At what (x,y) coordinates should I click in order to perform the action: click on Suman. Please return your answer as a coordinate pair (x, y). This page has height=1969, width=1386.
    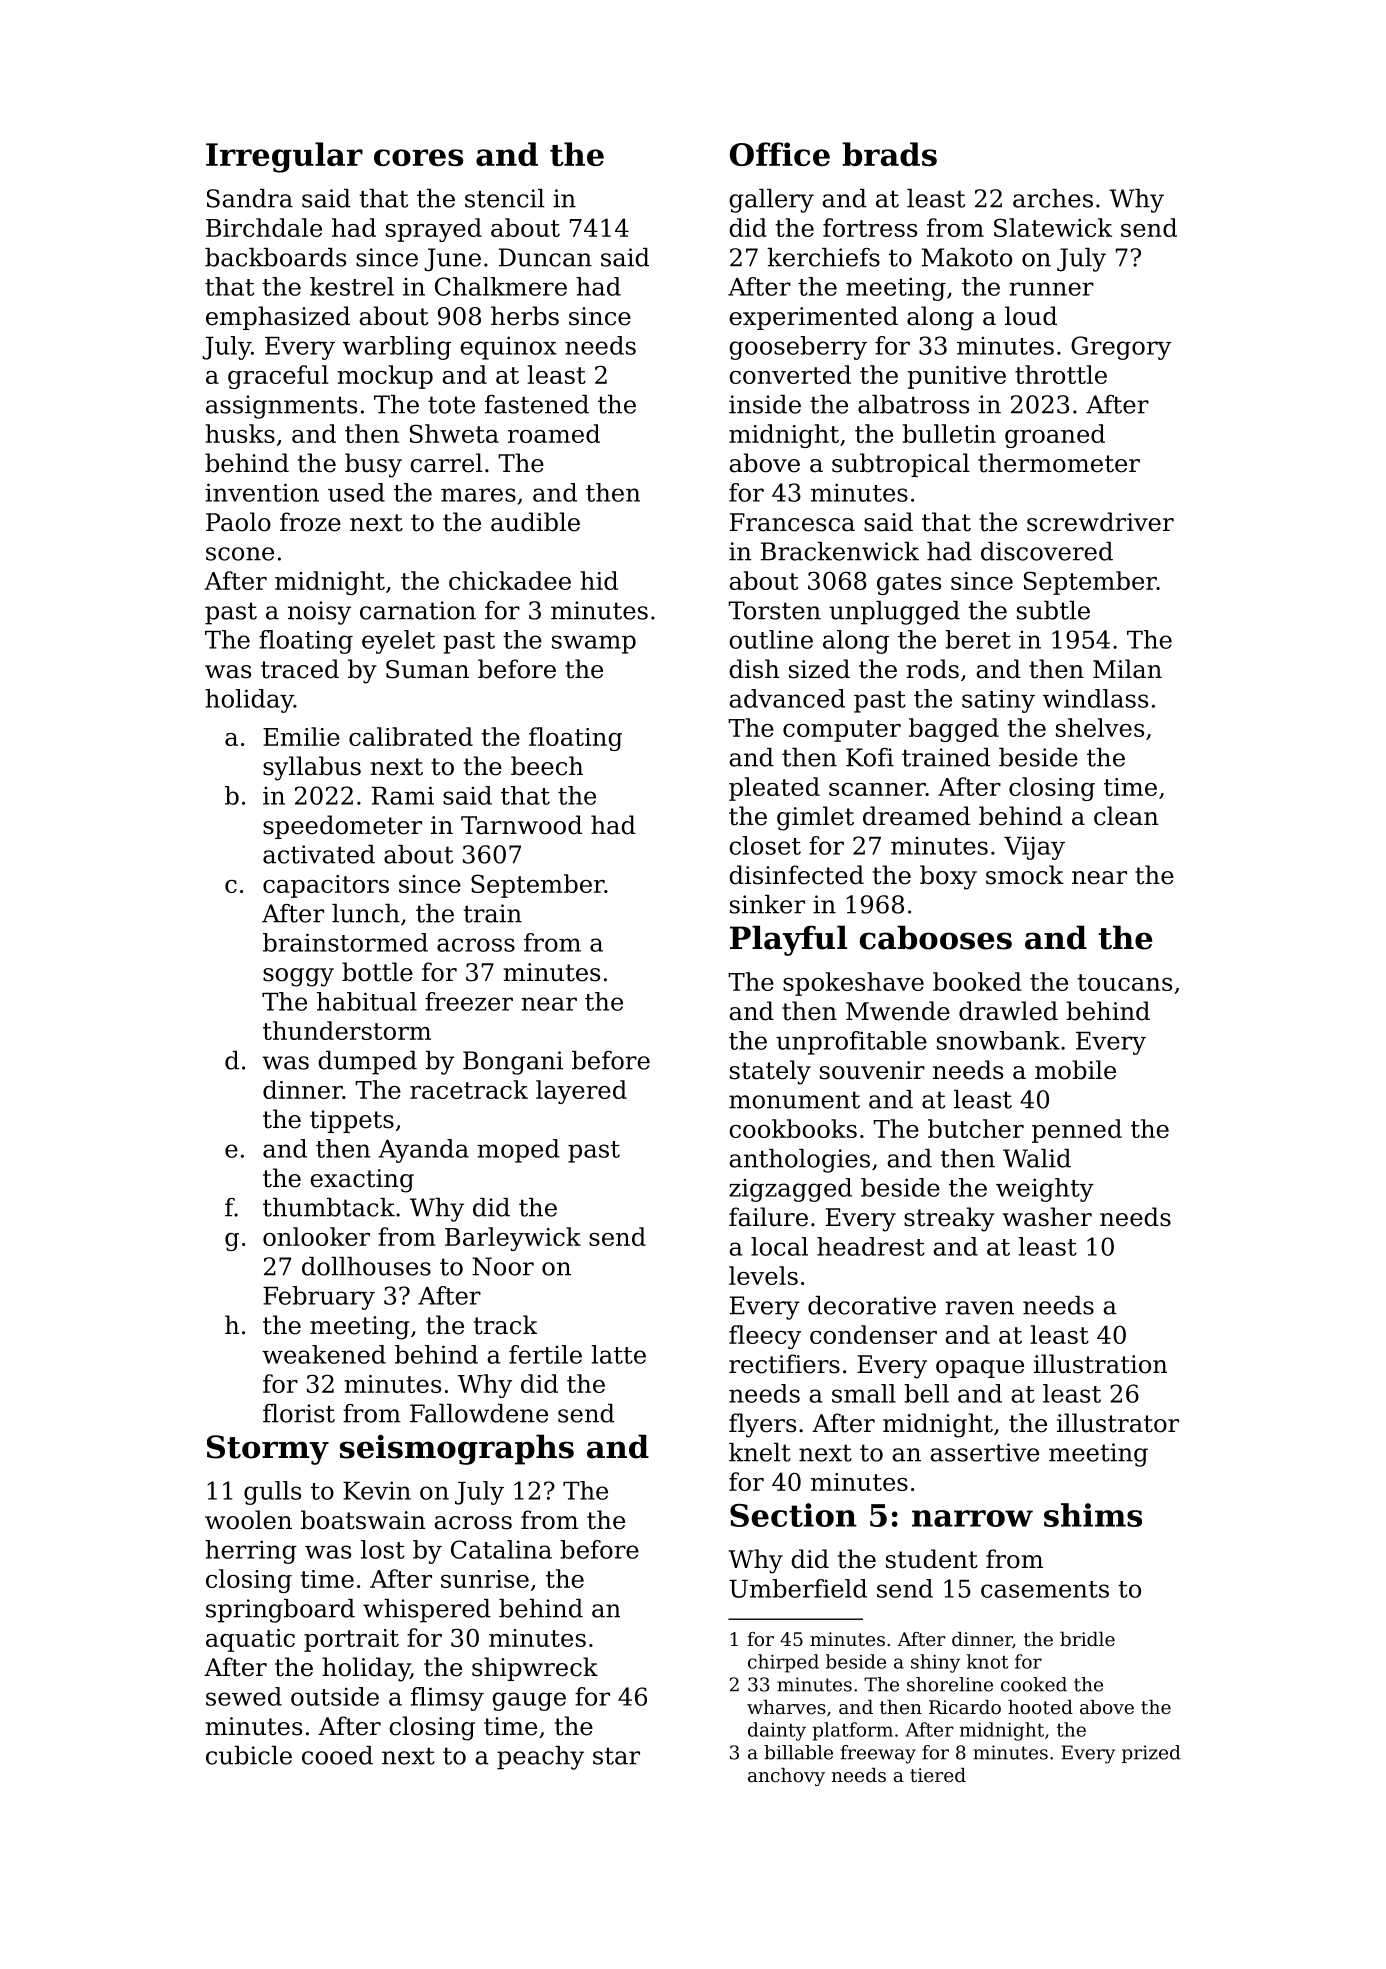
    Looking at the image, I should click on (427, 669).
